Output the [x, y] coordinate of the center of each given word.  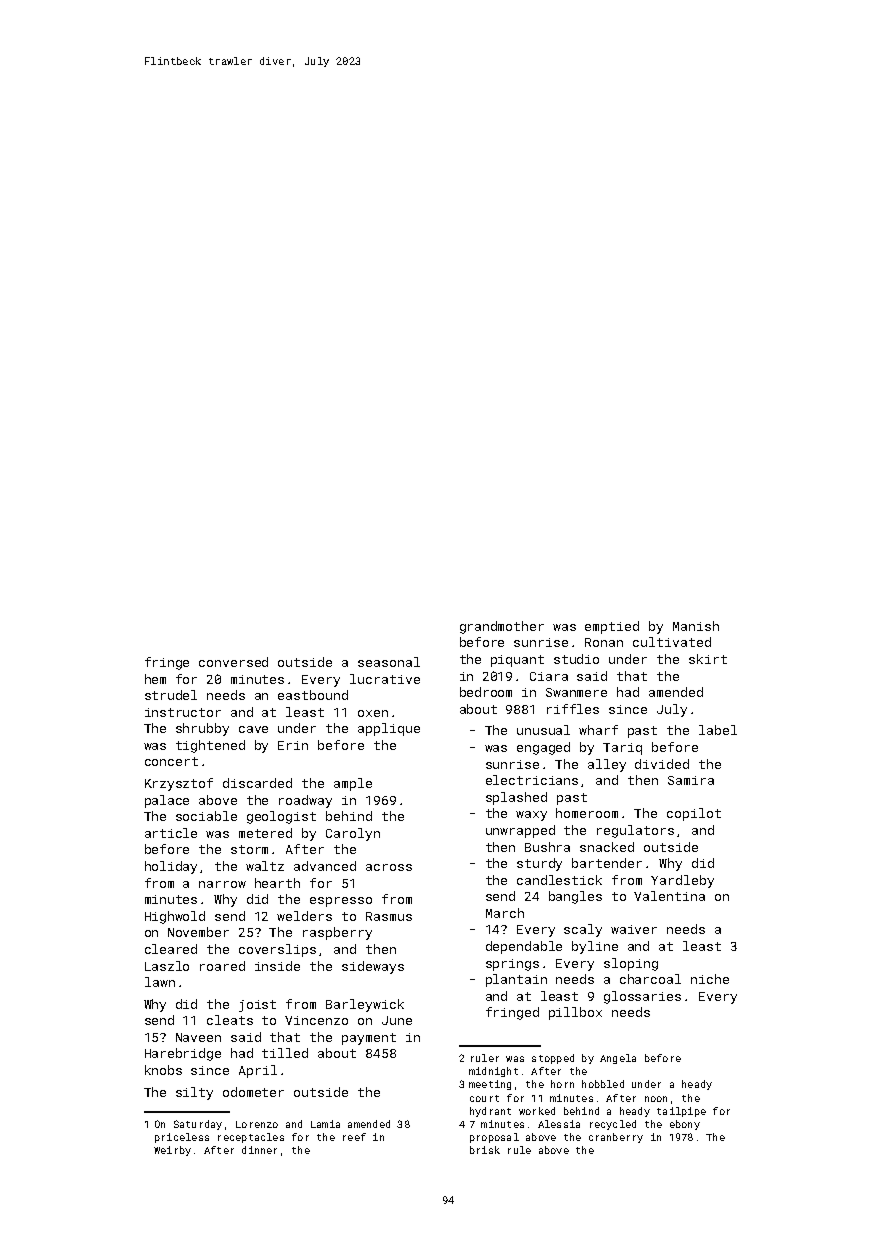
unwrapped [520, 831]
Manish [696, 626]
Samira [691, 780]
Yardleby [682, 881]
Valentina [669, 896]
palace [167, 801]
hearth [277, 883]
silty [194, 1093]
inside [277, 966]
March [505, 913]
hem [155, 679]
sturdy [539, 864]
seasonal [389, 662]
